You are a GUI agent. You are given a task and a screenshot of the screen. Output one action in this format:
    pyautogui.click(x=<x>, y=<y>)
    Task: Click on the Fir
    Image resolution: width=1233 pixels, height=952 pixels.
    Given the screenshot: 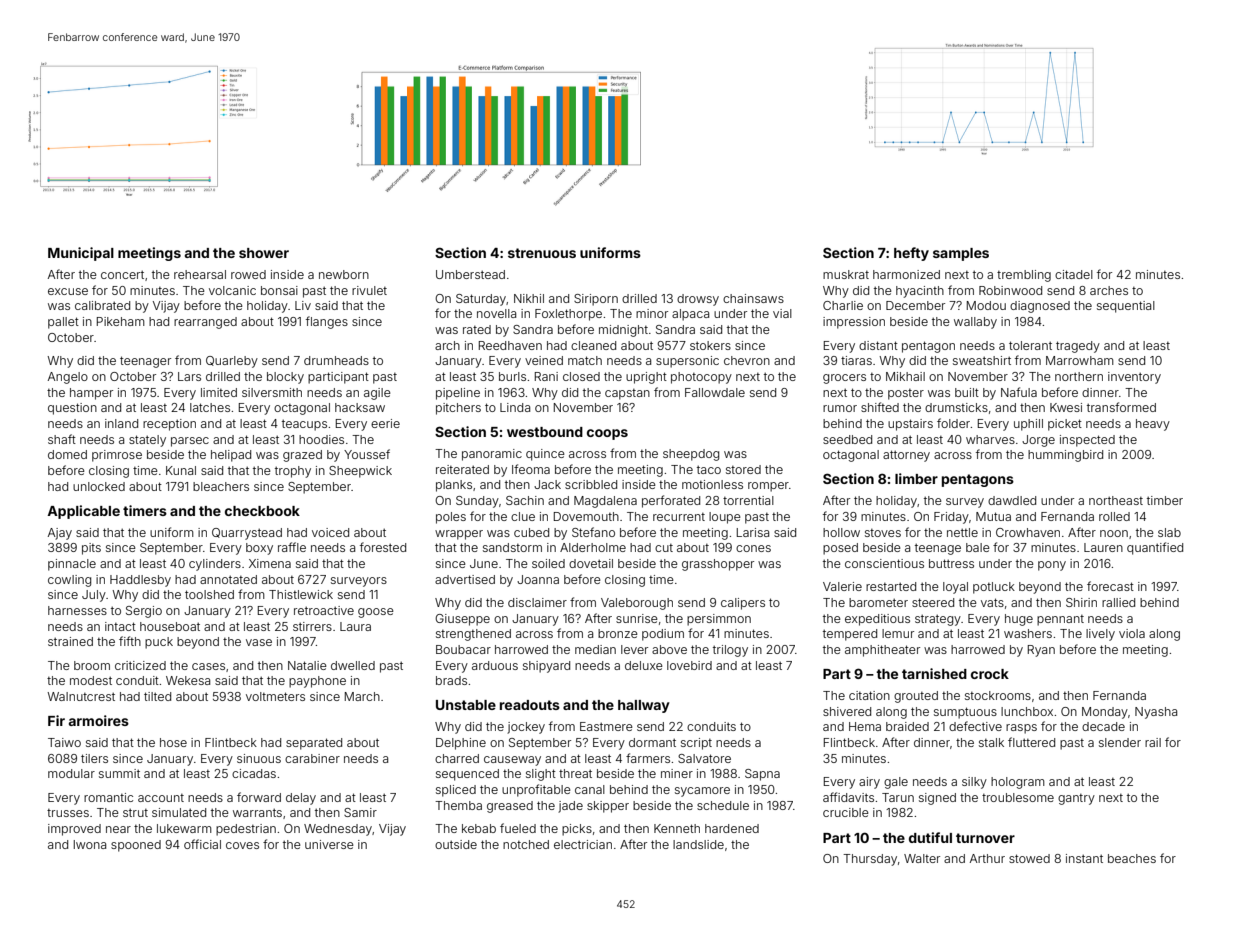 What is the action you would take?
    pyautogui.click(x=56, y=720)
